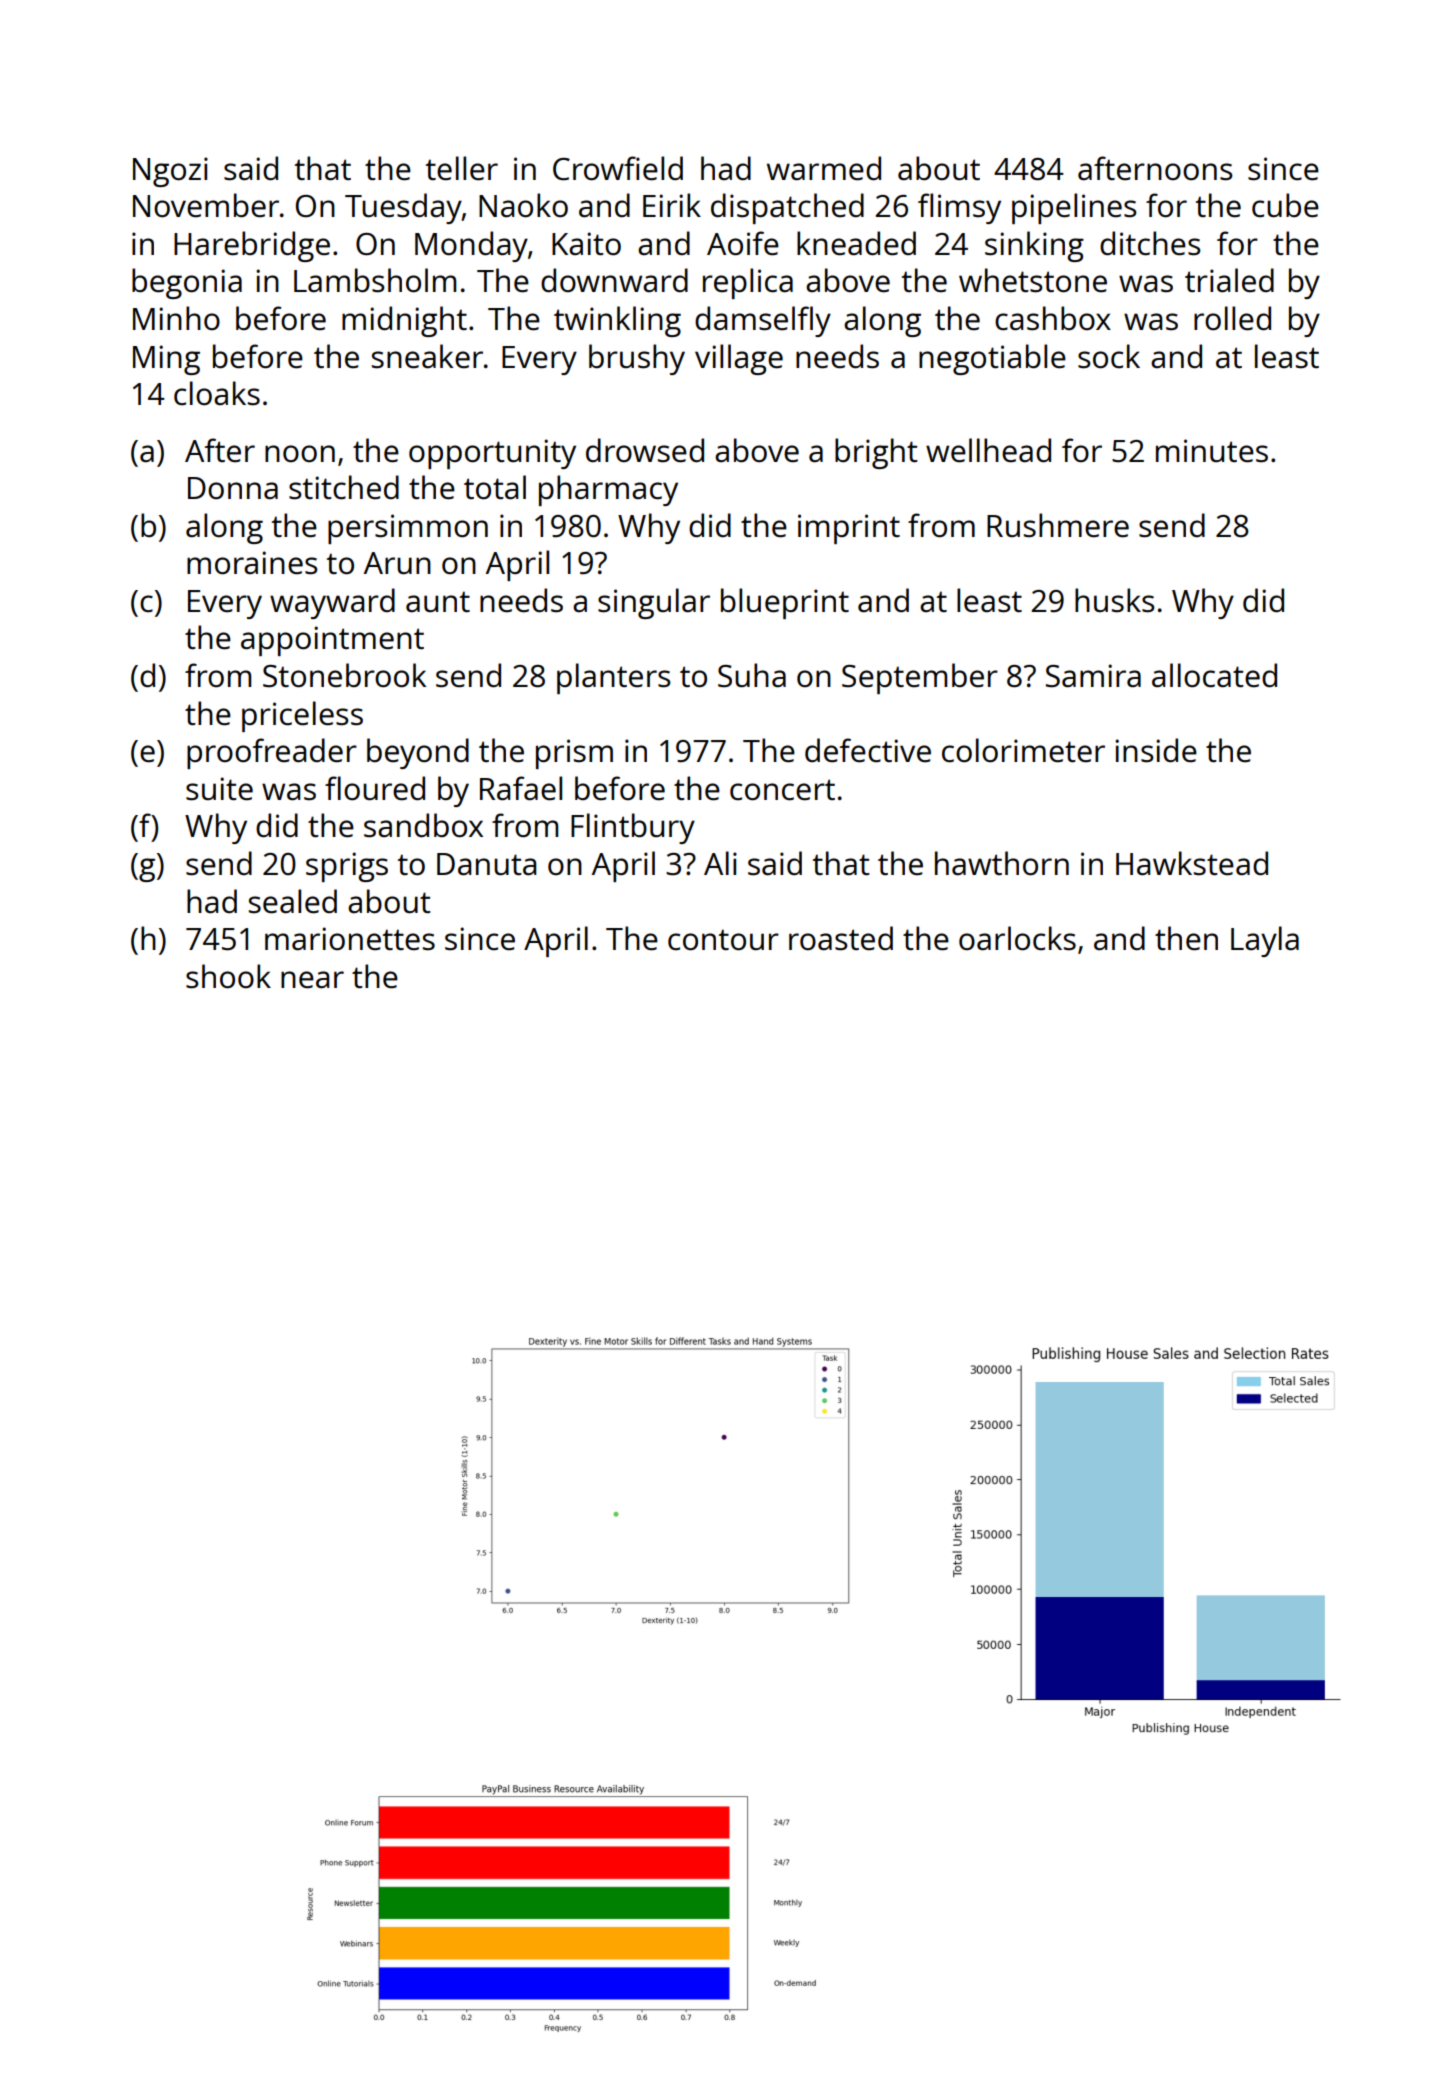 This screenshot has width=1450, height=2100. I want to click on suite, so click(219, 789).
